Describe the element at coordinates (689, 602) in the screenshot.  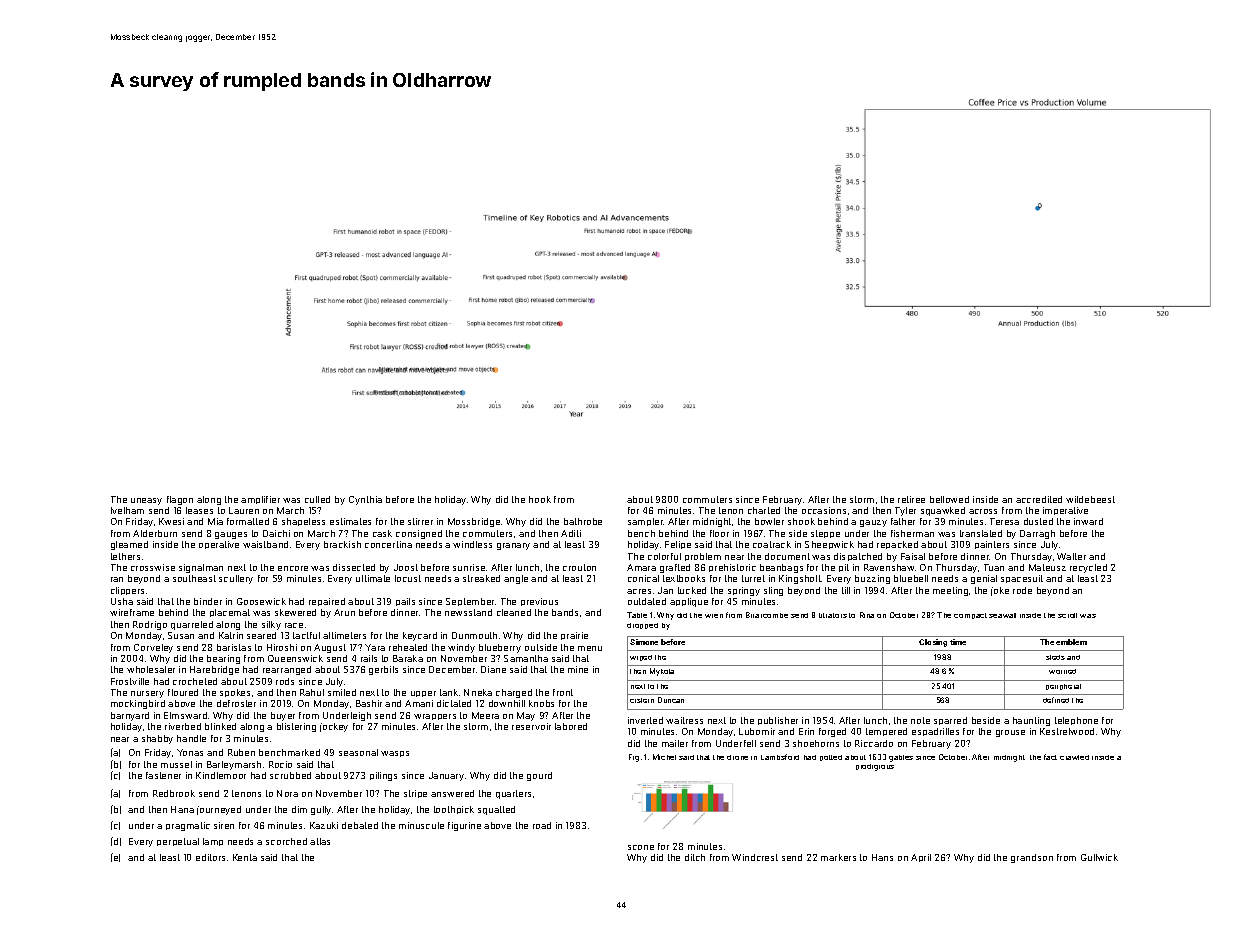
I see `applique` at that location.
